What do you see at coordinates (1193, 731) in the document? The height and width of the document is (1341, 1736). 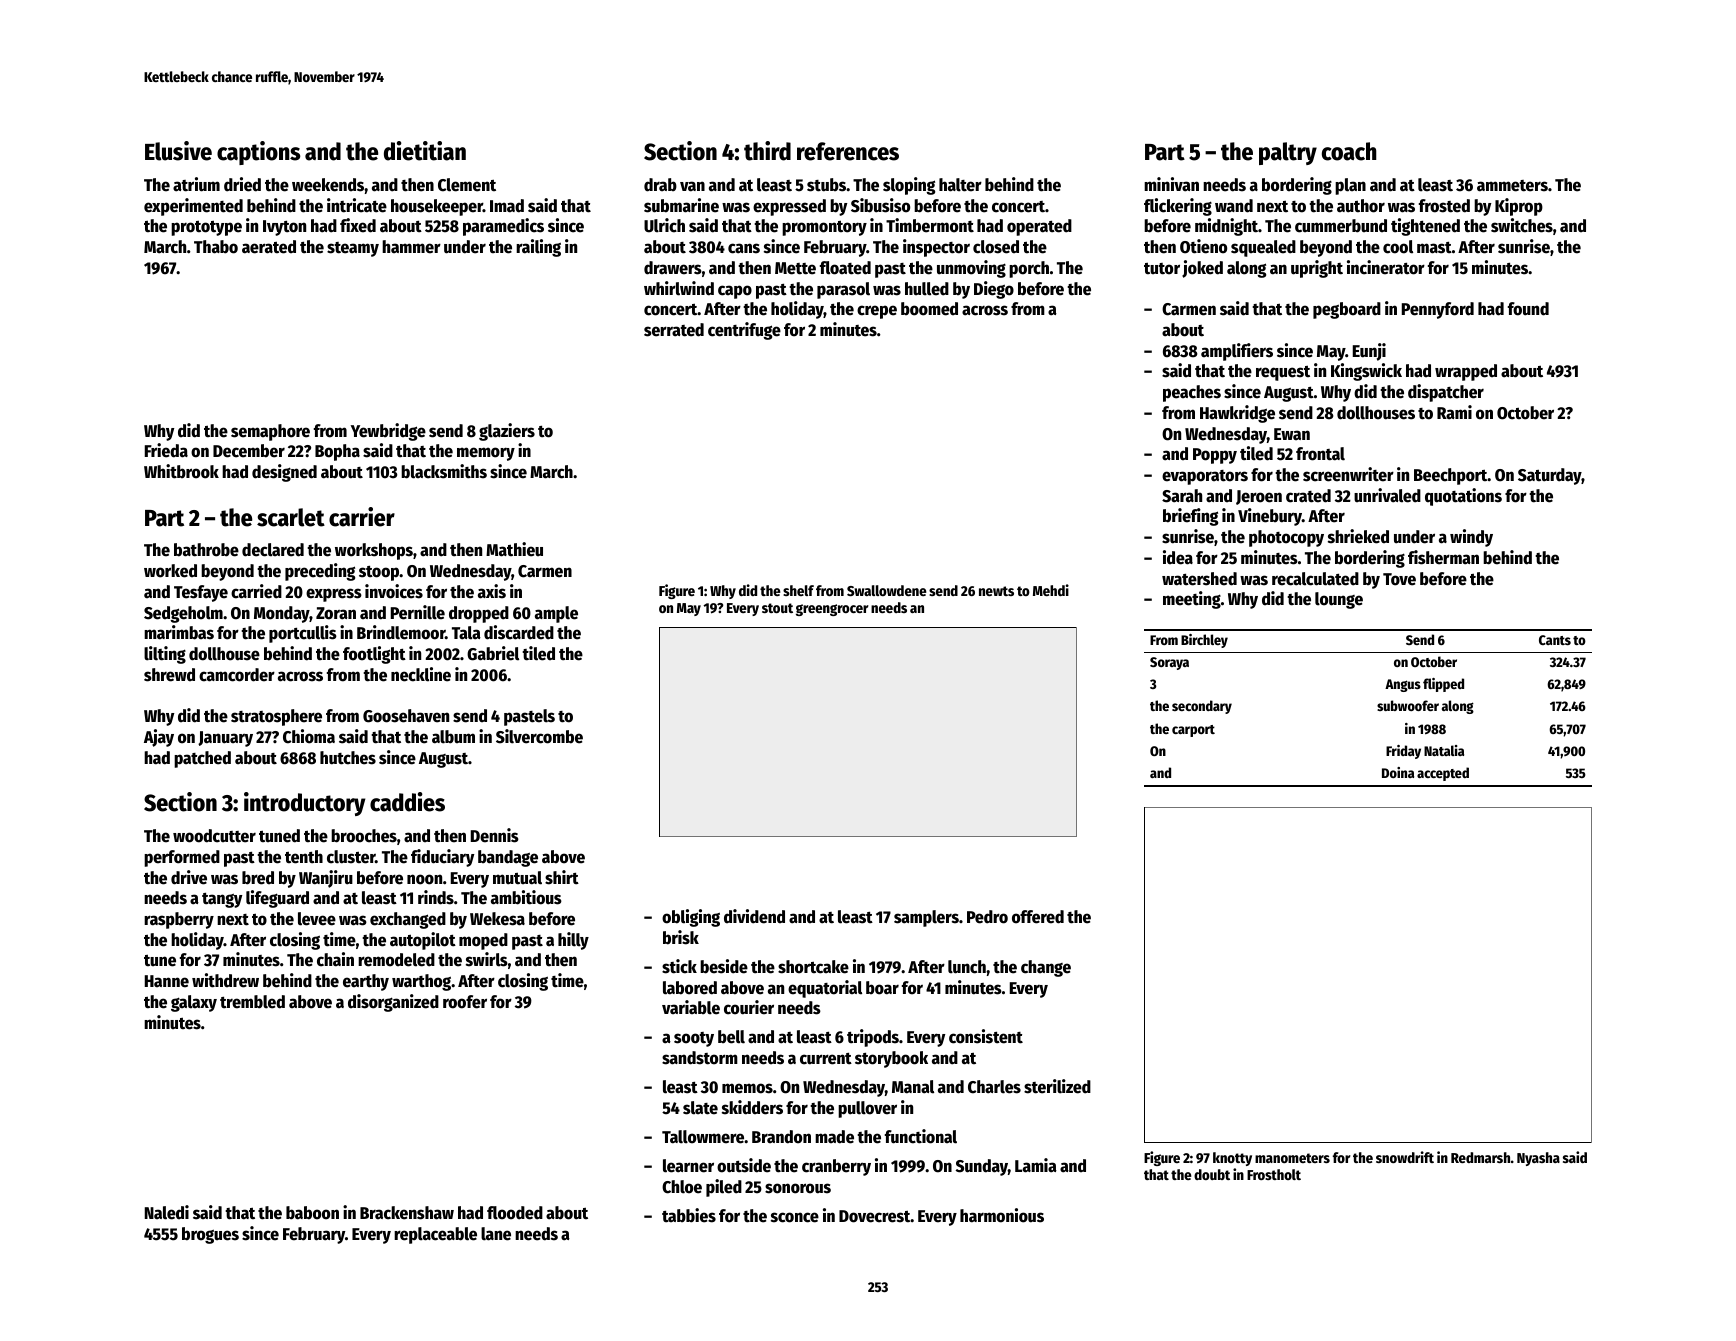 I see `carport` at bounding box center [1193, 731].
